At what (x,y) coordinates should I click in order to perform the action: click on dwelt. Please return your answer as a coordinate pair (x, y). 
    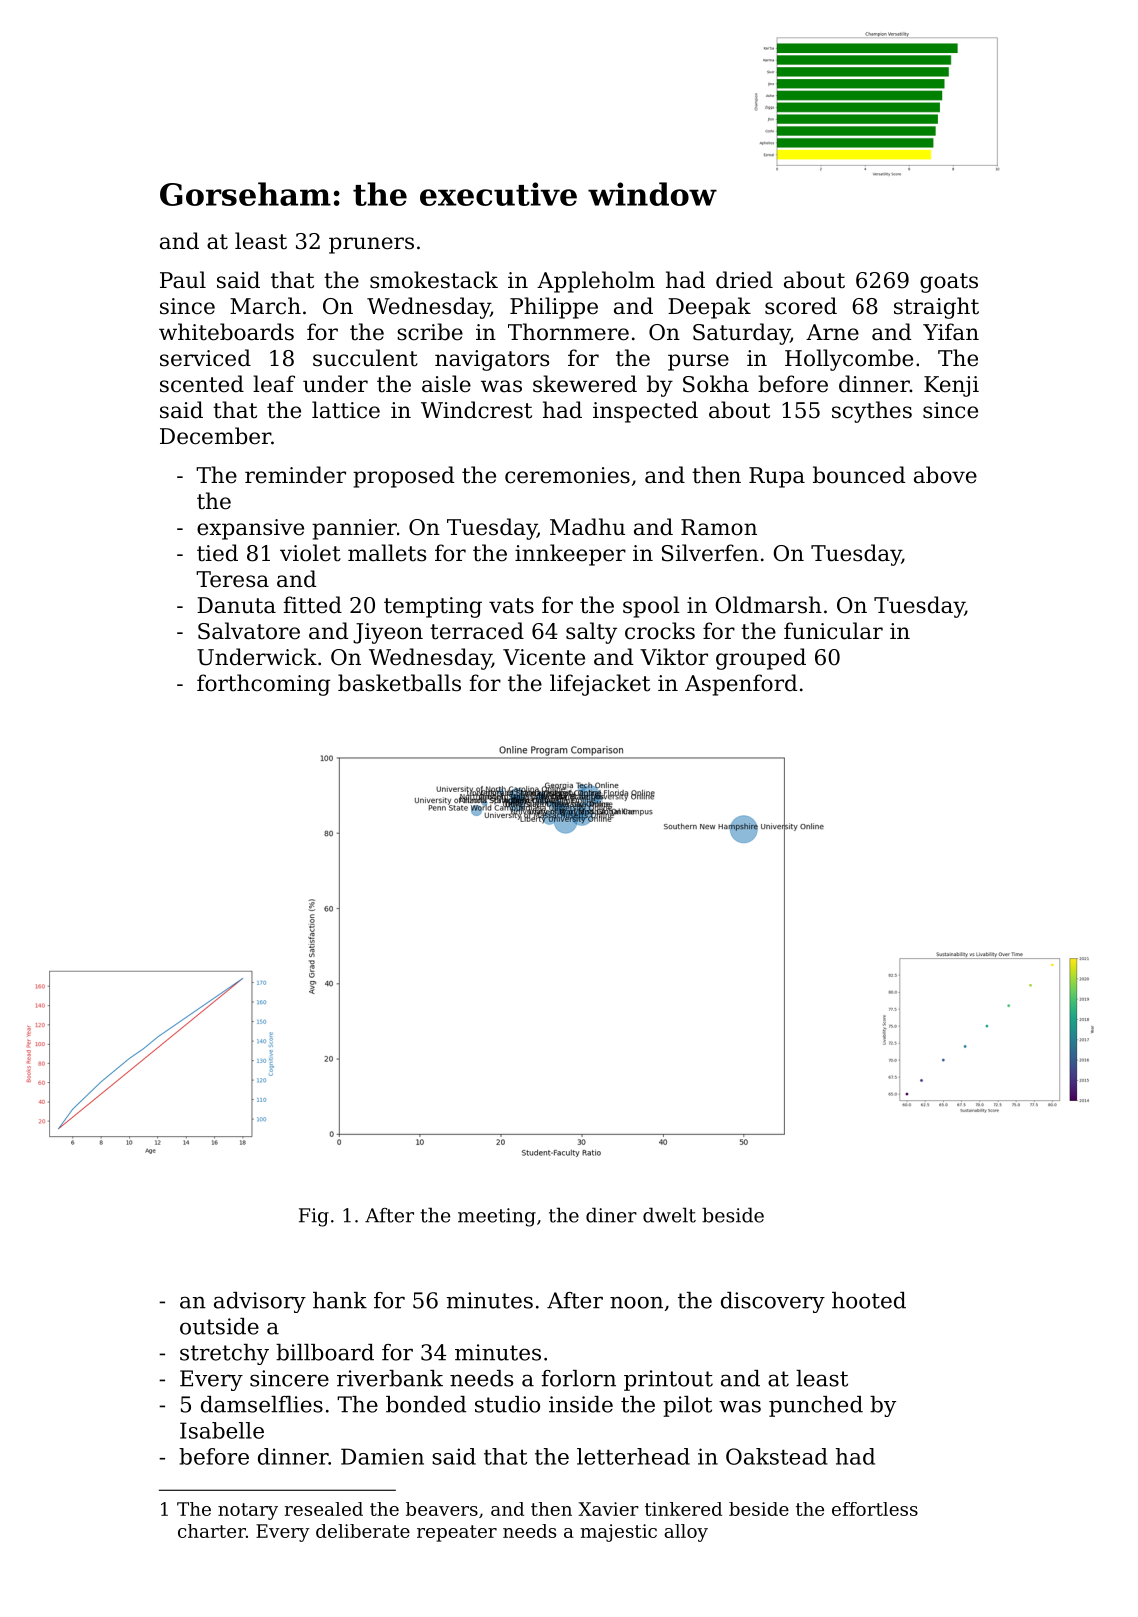
    Looking at the image, I should click on (669, 1215).
